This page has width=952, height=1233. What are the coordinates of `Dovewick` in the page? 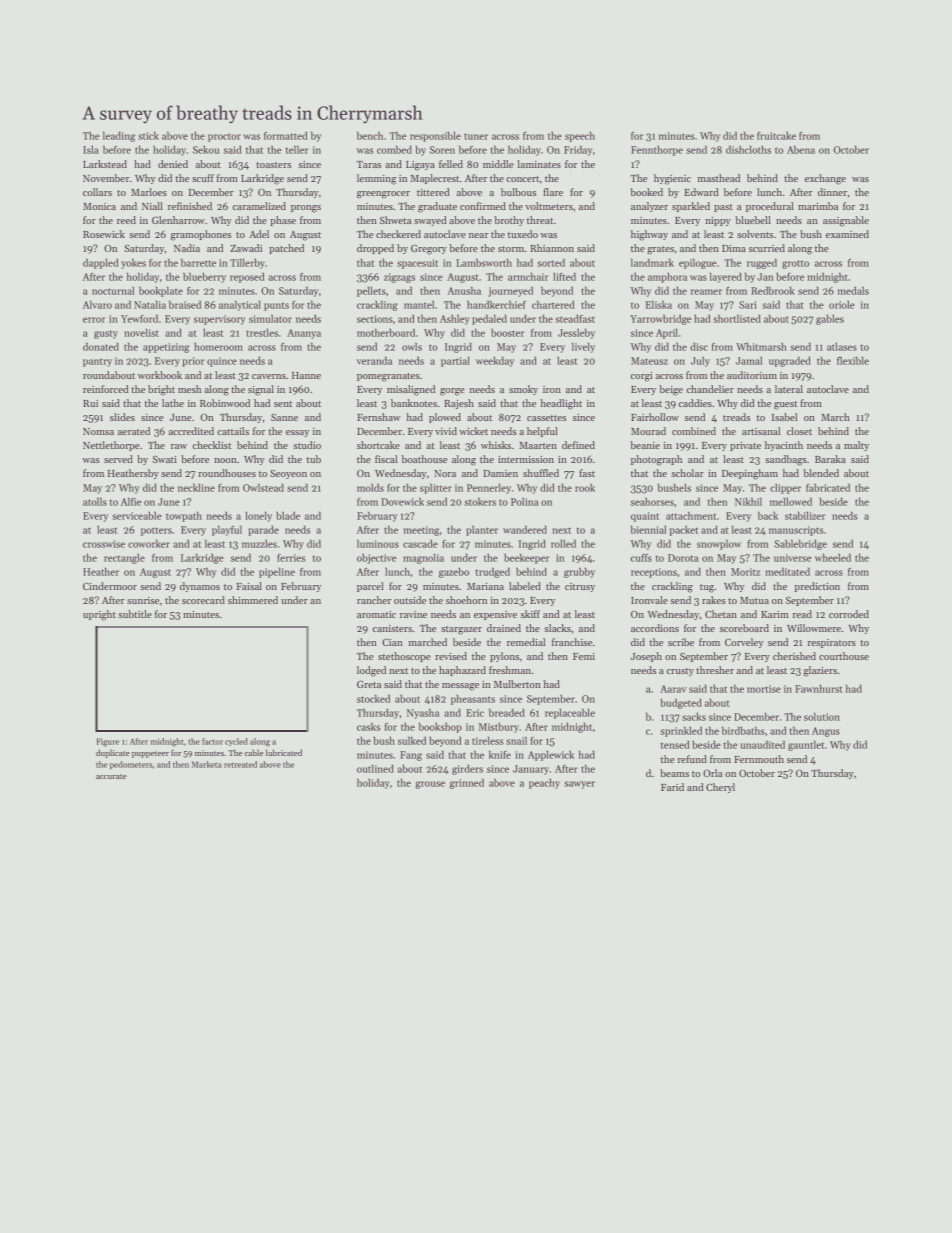 It's located at (402, 501).
